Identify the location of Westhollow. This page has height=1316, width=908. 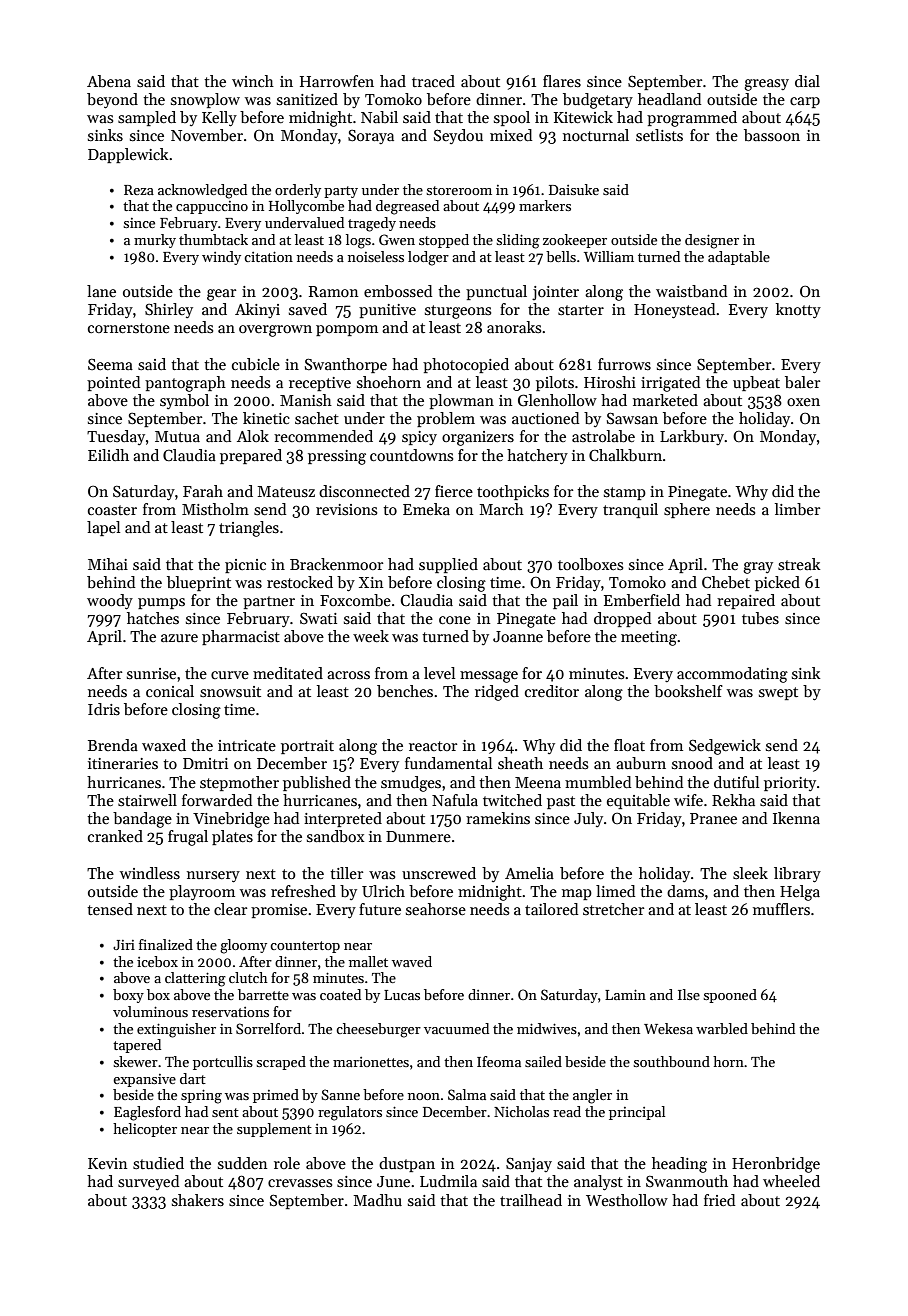
(627, 1200).
